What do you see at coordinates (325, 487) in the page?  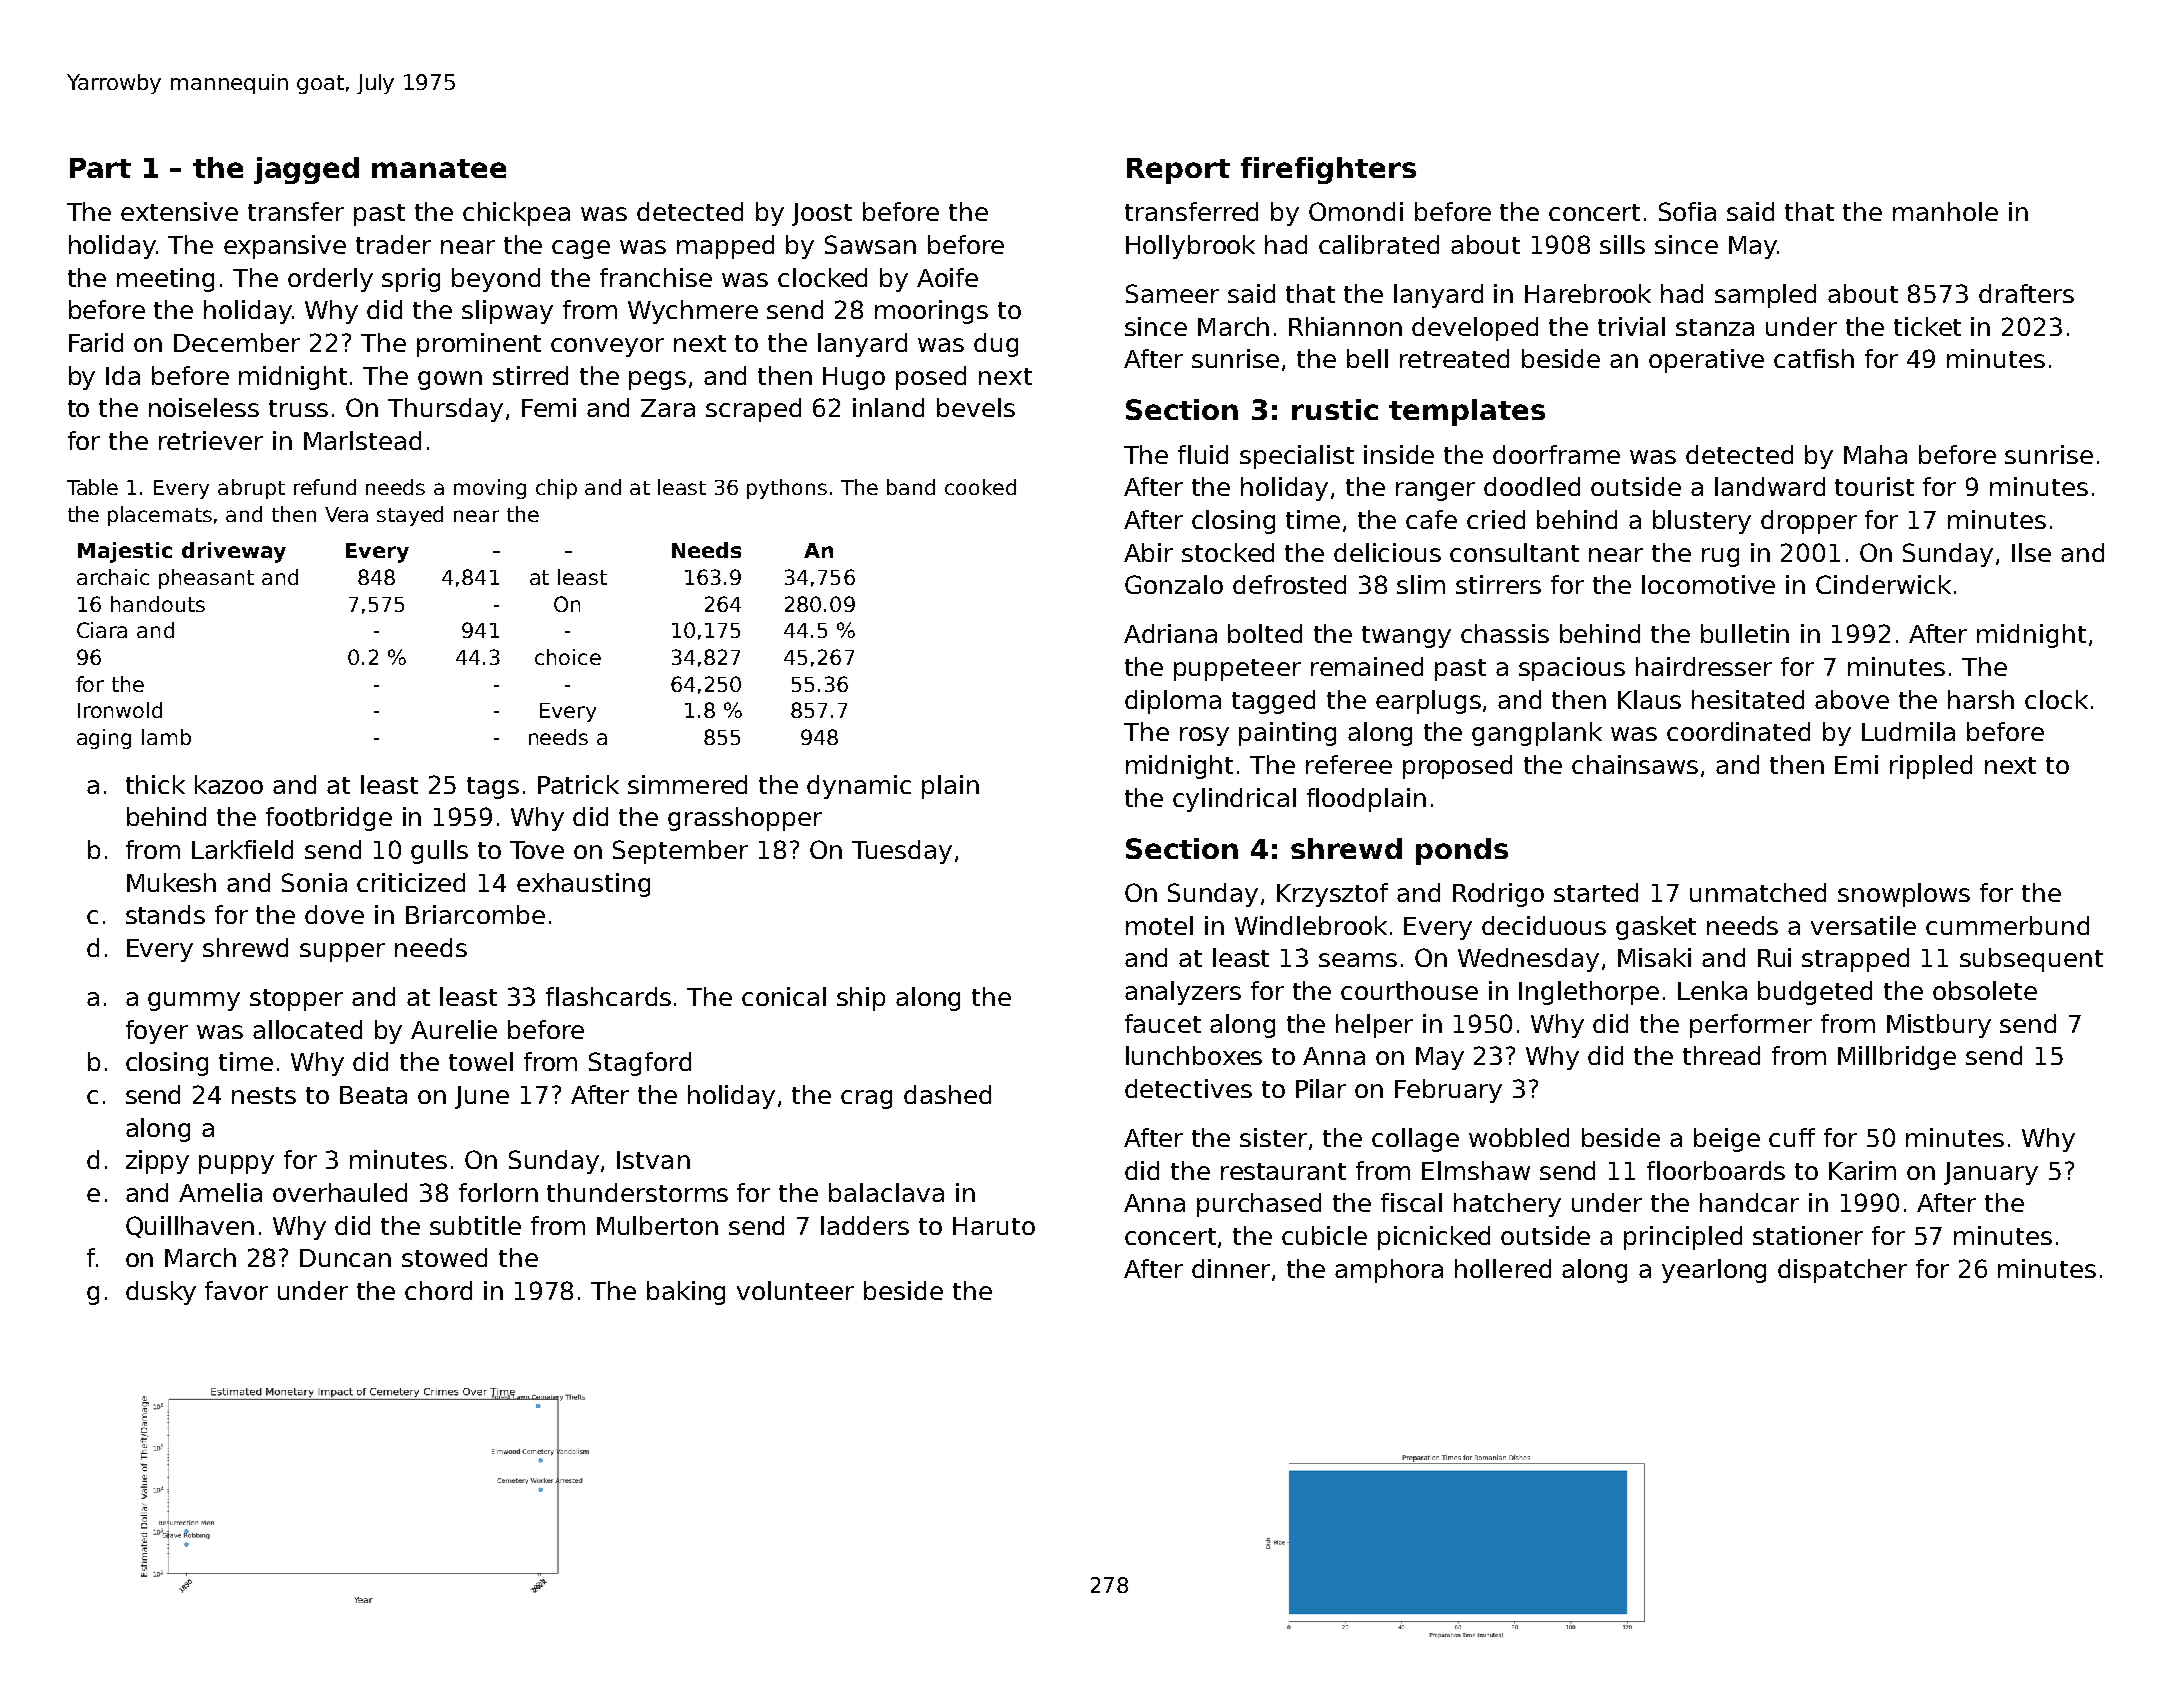 I see `refund` at bounding box center [325, 487].
